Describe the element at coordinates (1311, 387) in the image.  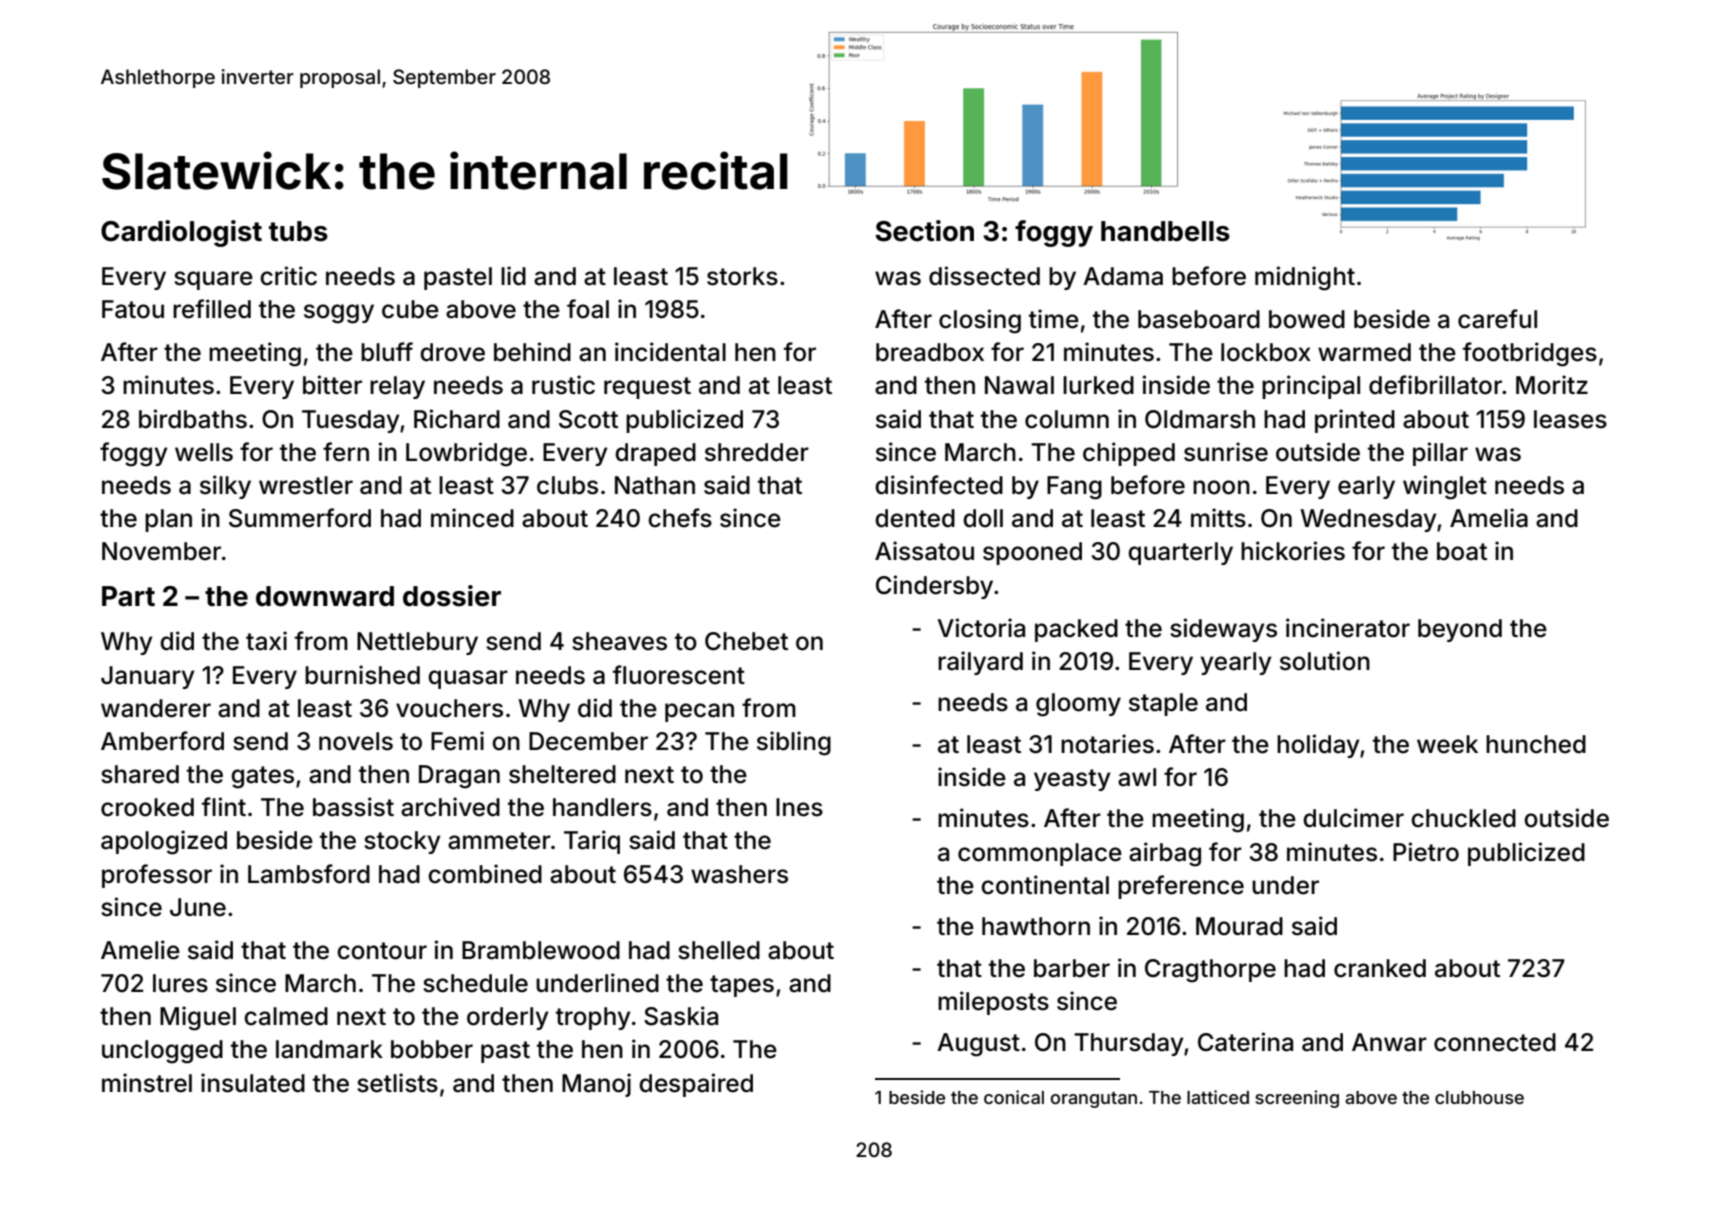
I see `principal` at that location.
